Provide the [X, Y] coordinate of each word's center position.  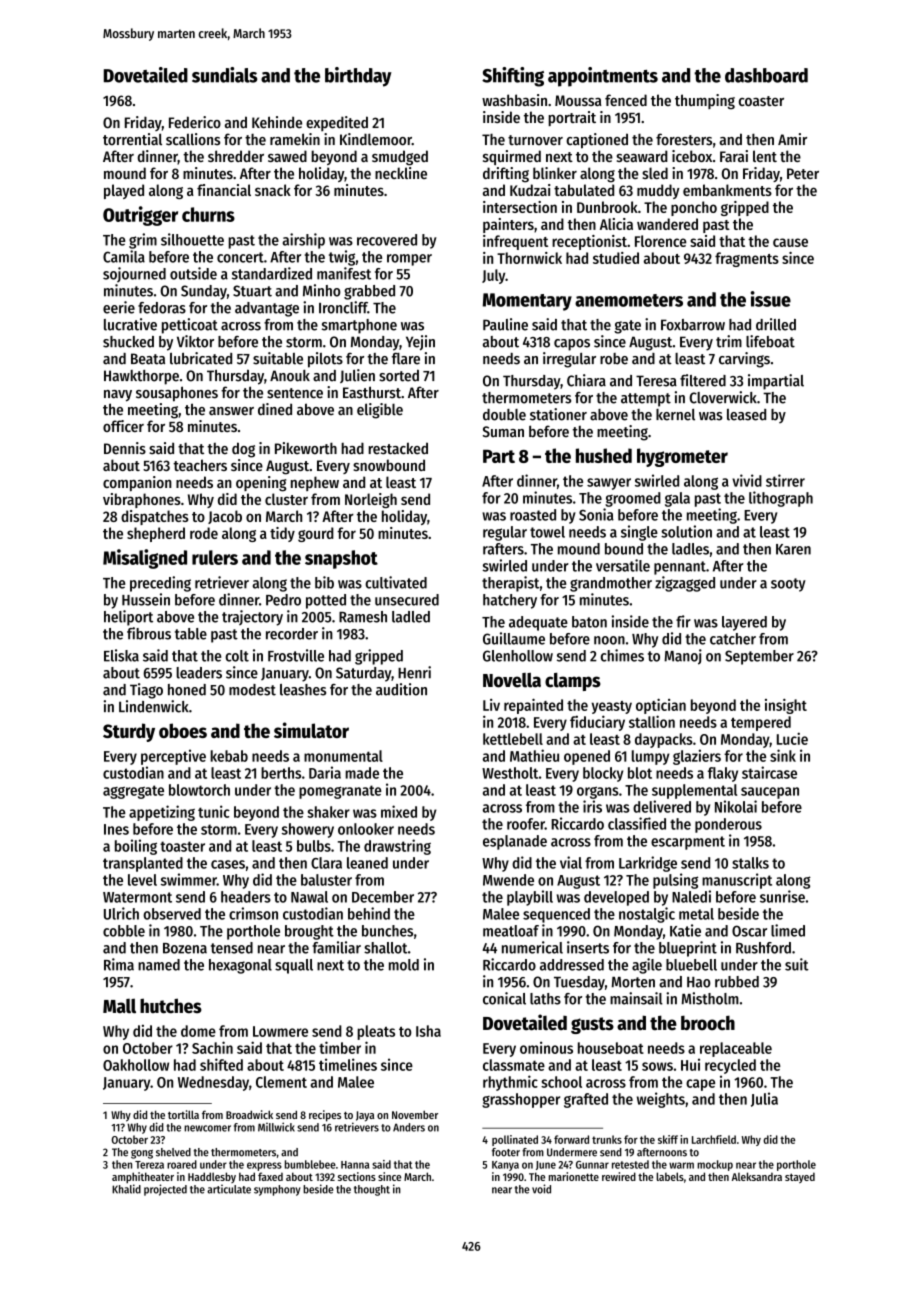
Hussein [146, 599]
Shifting [513, 77]
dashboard [766, 75]
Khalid [126, 1189]
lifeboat [770, 341]
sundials [225, 75]
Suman [503, 432]
